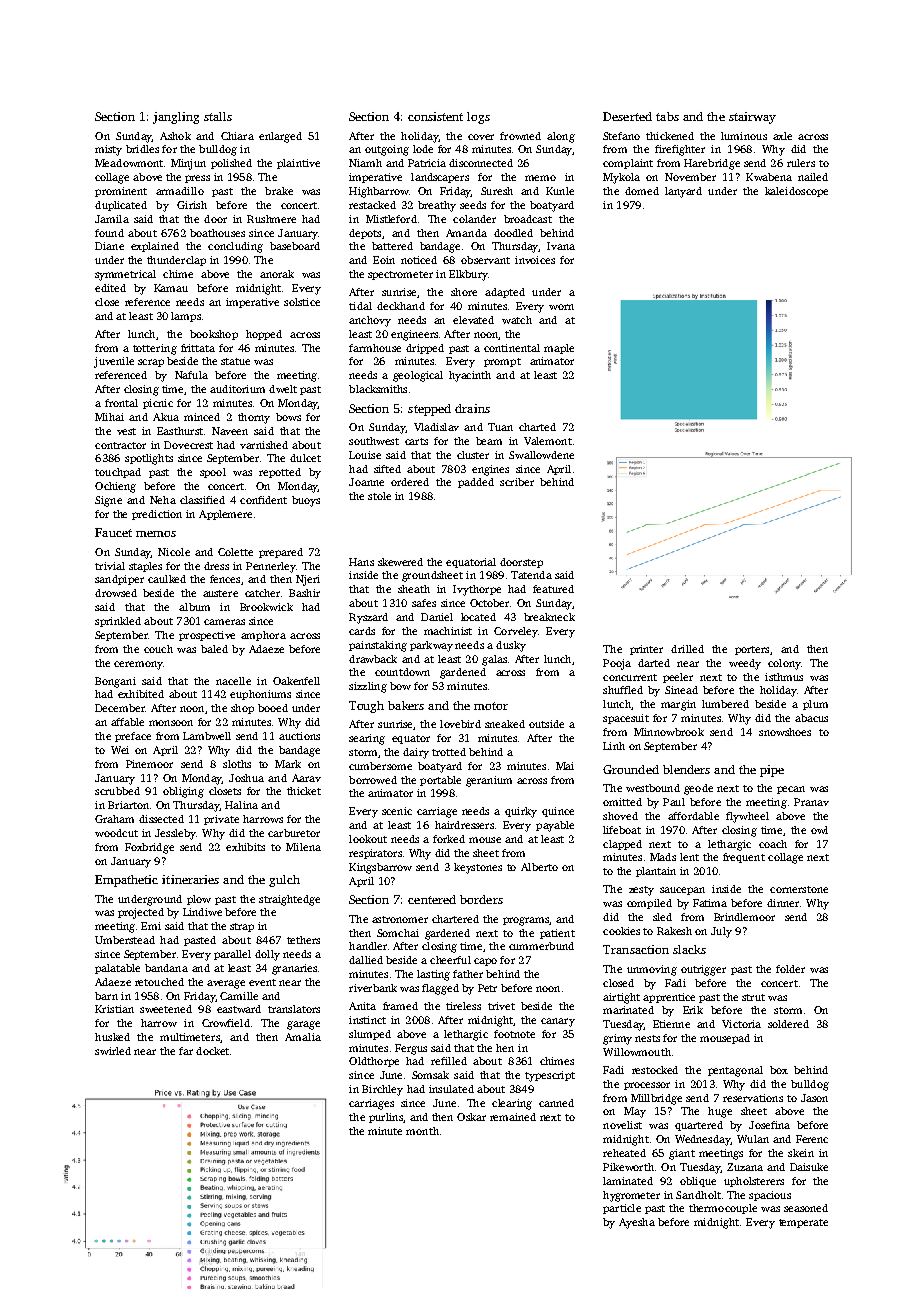 This page has width=924, height=1308. What do you see at coordinates (561, 246) in the page?
I see `Ivana` at bounding box center [561, 246].
